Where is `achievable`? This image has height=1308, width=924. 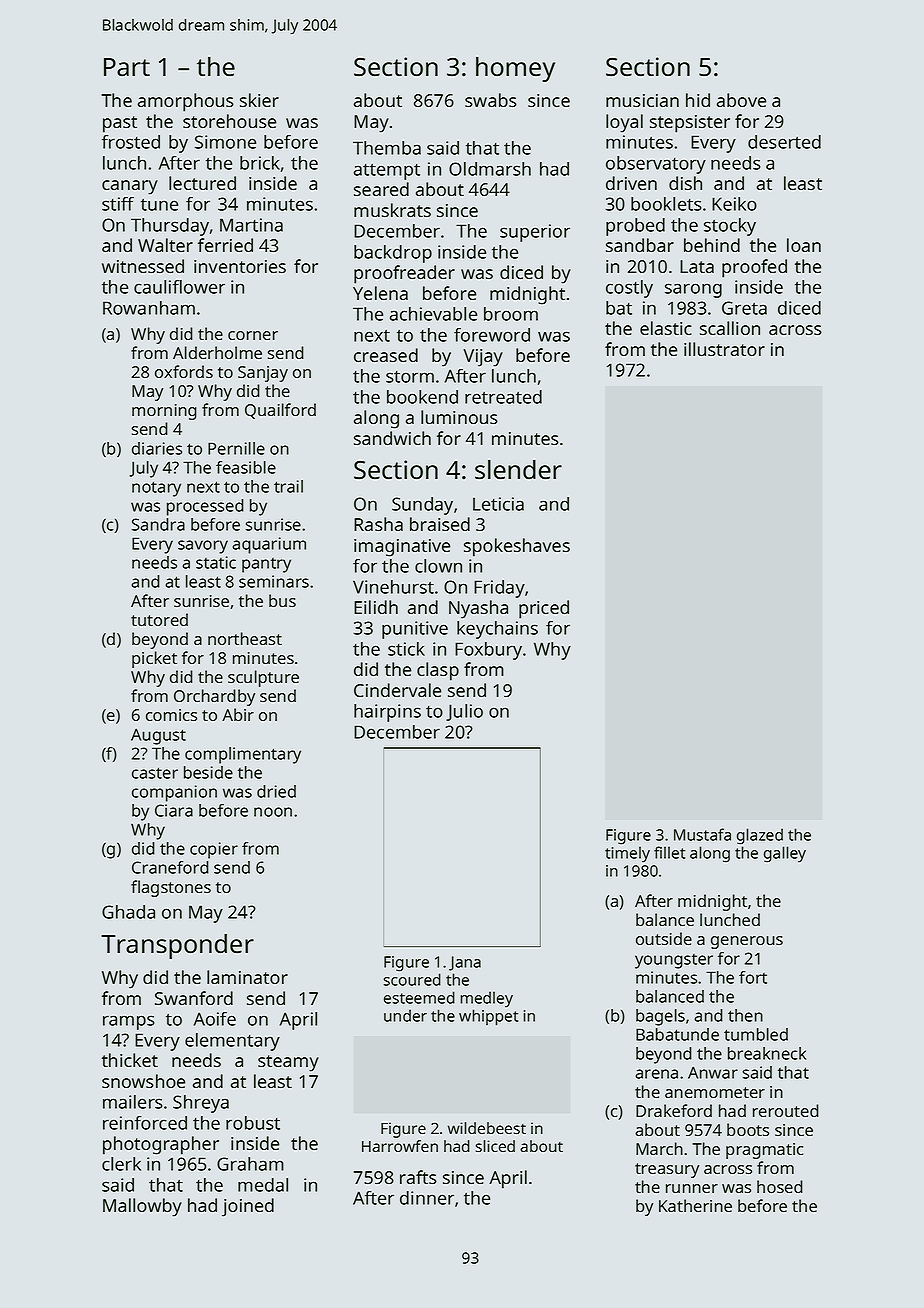
achievable is located at coordinates (433, 314).
